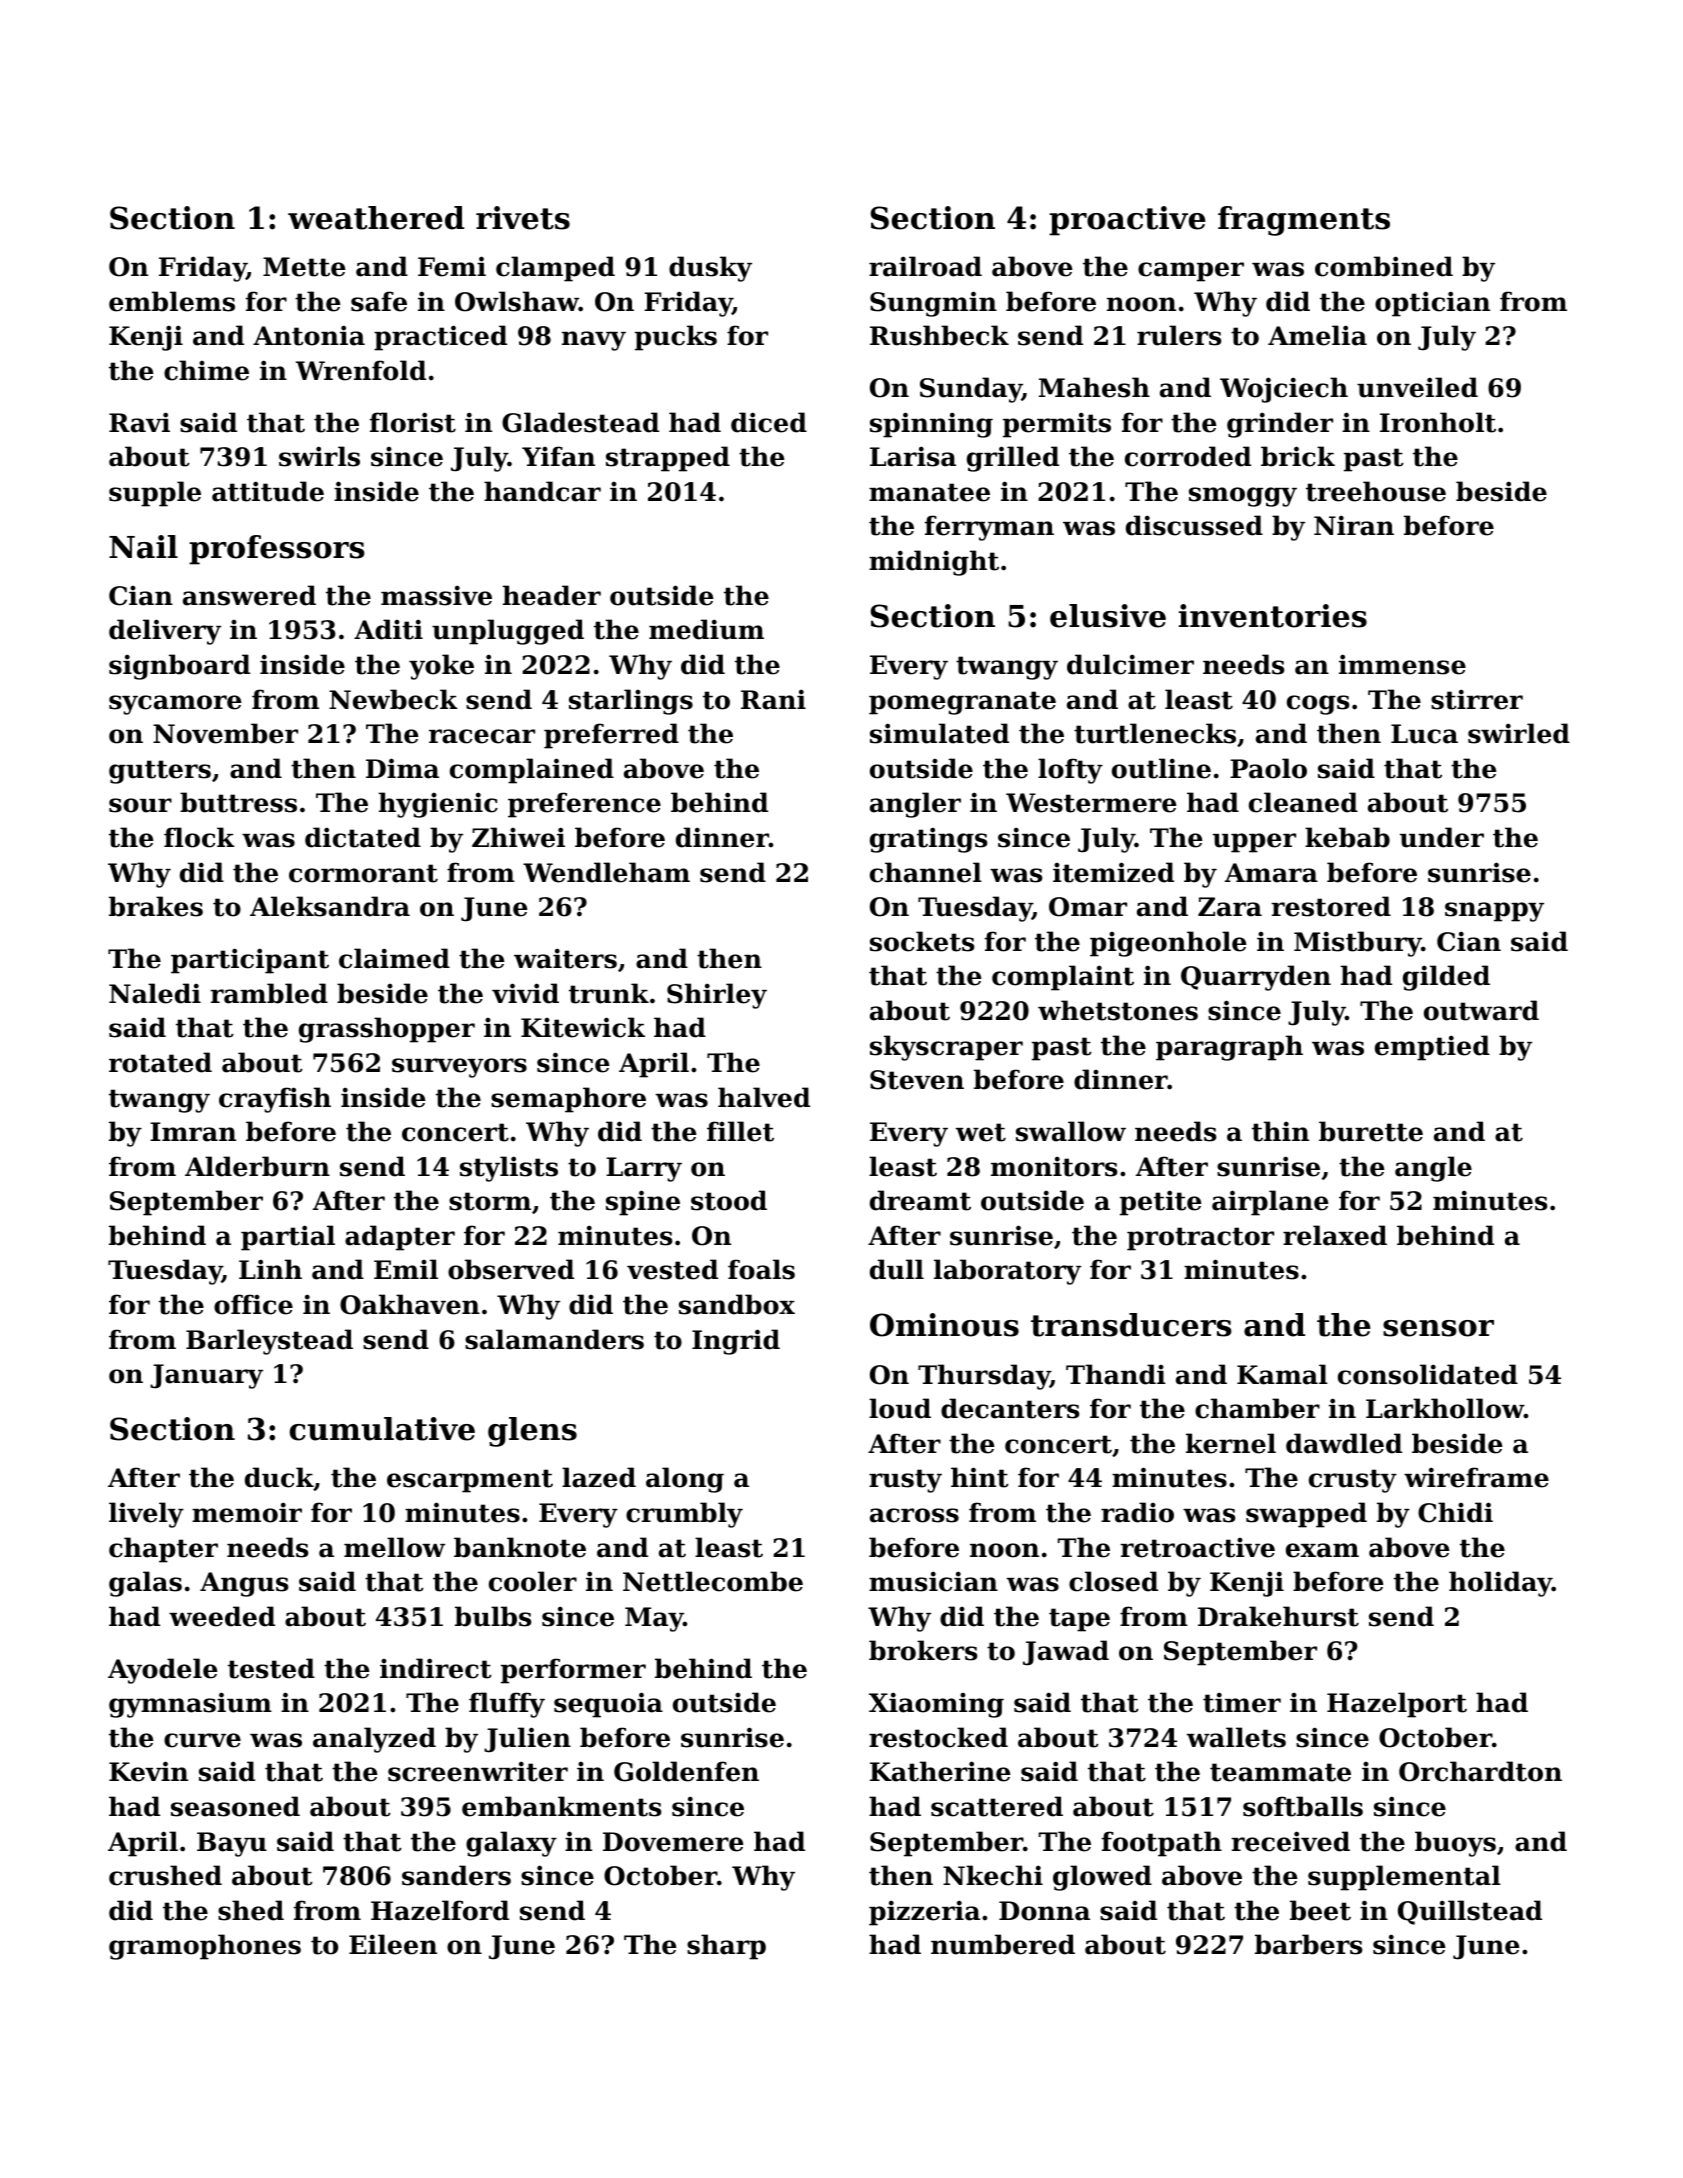  Describe the element at coordinates (1013, 459) in the document. I see `grilled` at that location.
